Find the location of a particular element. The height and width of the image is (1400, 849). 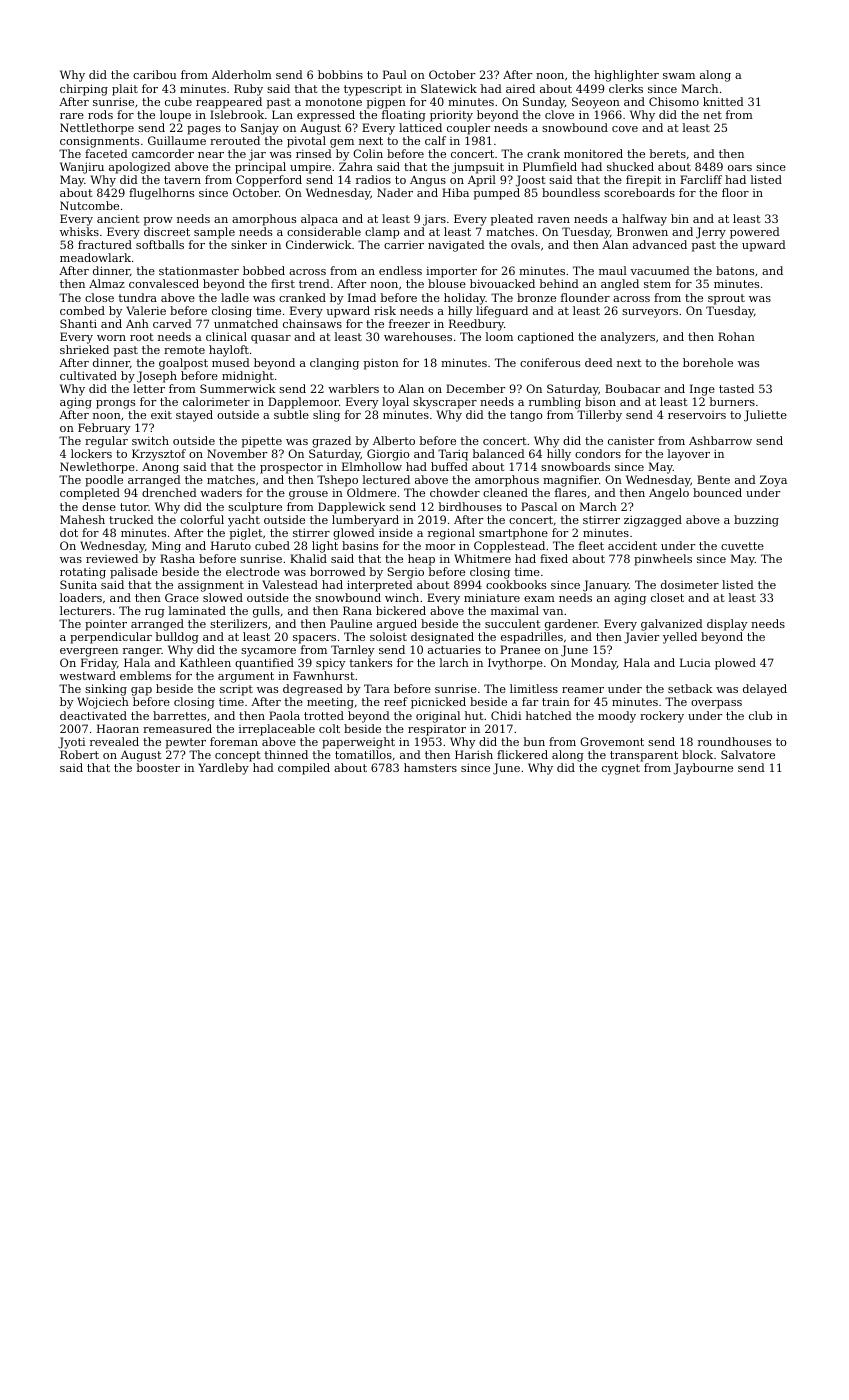

carved is located at coordinates (172, 323).
